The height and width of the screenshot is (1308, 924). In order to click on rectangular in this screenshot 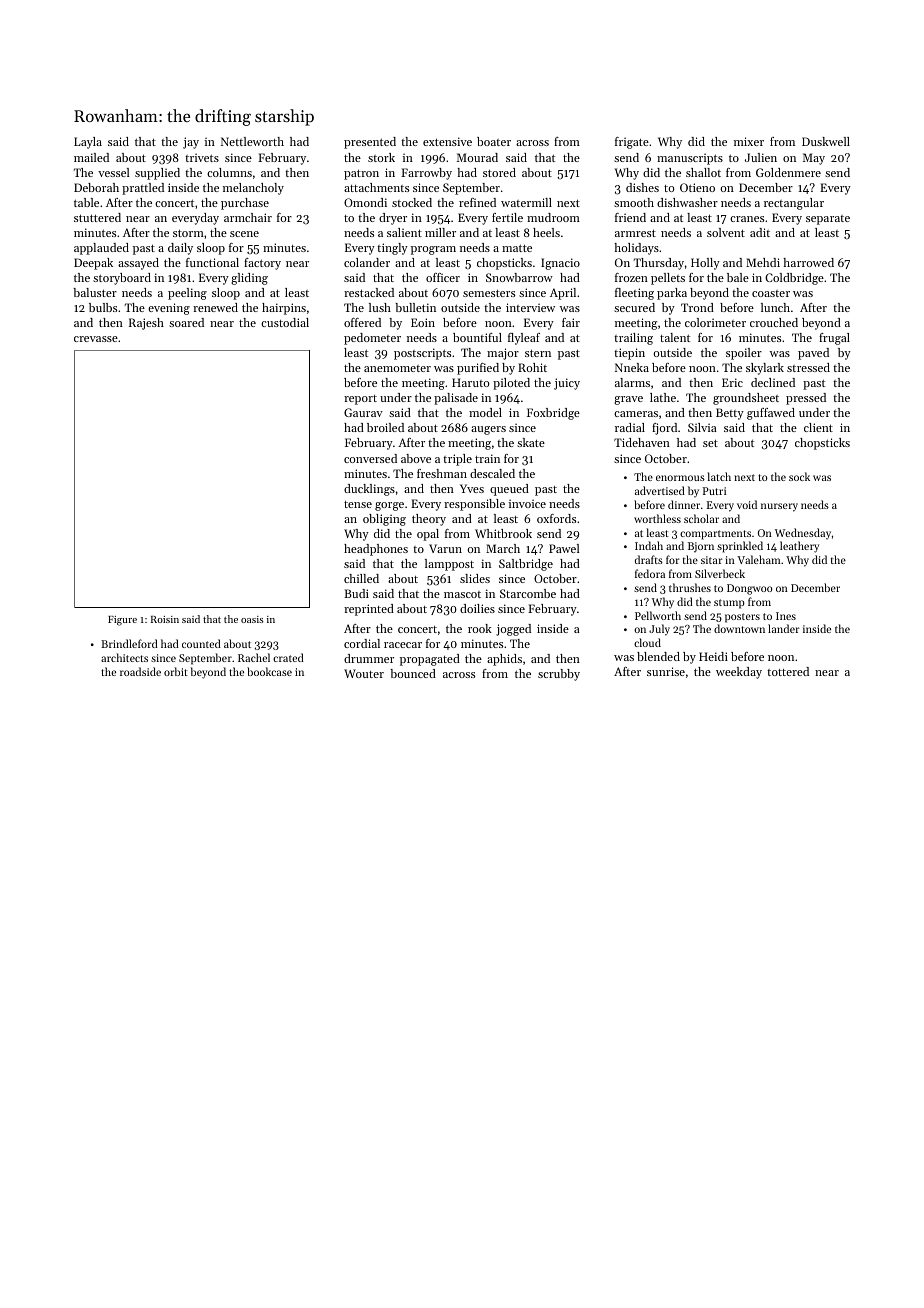, I will do `click(794, 204)`.
